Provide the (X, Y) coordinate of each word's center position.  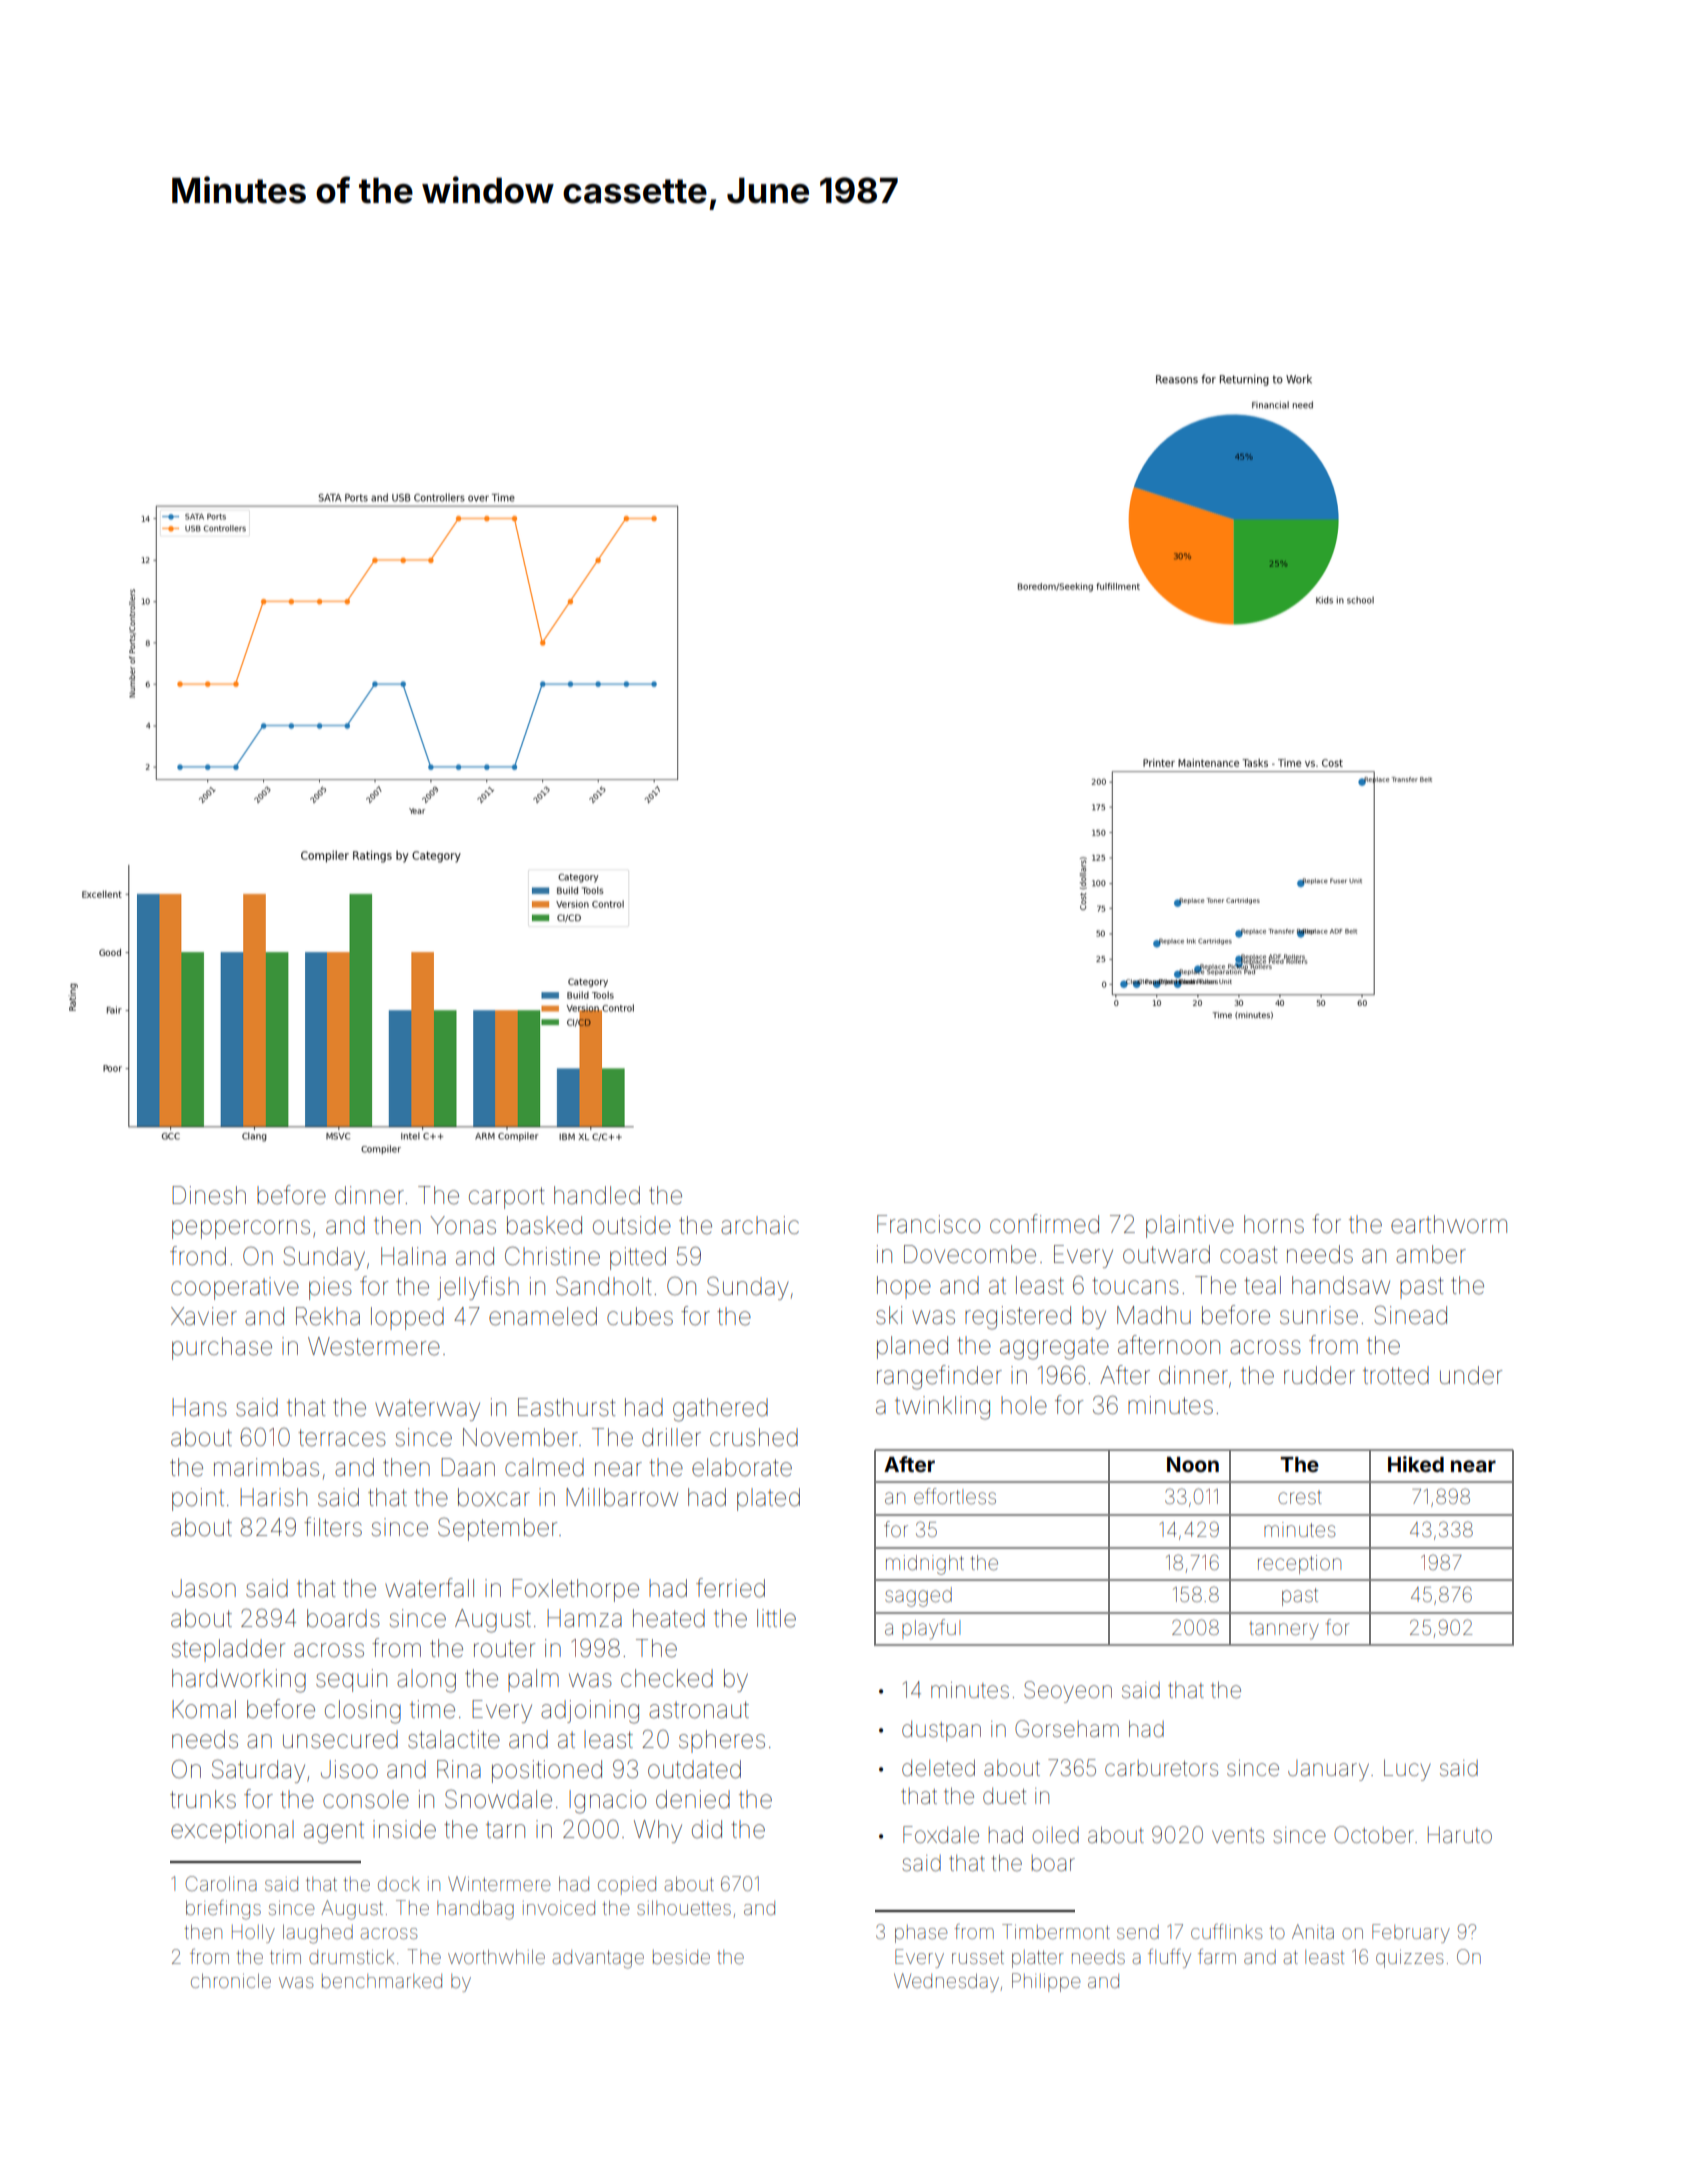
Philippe (1046, 1982)
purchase (222, 1348)
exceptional (232, 1831)
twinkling (942, 1408)
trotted (1396, 1375)
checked (667, 1678)
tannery (1284, 1630)
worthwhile (496, 1956)
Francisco (928, 1224)
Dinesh (209, 1195)
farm (1217, 1956)
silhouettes (684, 1907)
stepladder (228, 1650)
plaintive (1190, 1226)
